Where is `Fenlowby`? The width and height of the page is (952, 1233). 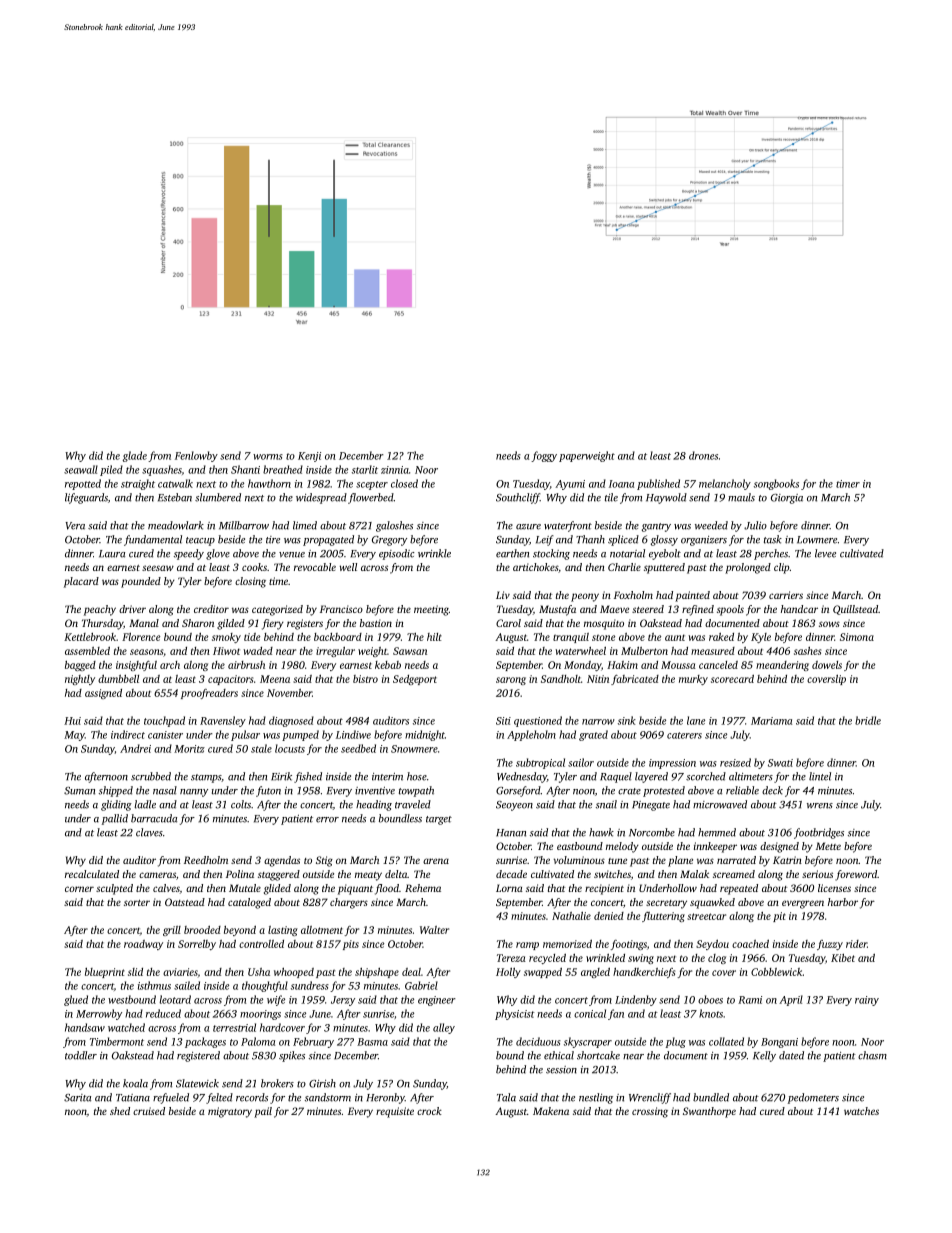 Fenlowby is located at coordinates (196, 456).
